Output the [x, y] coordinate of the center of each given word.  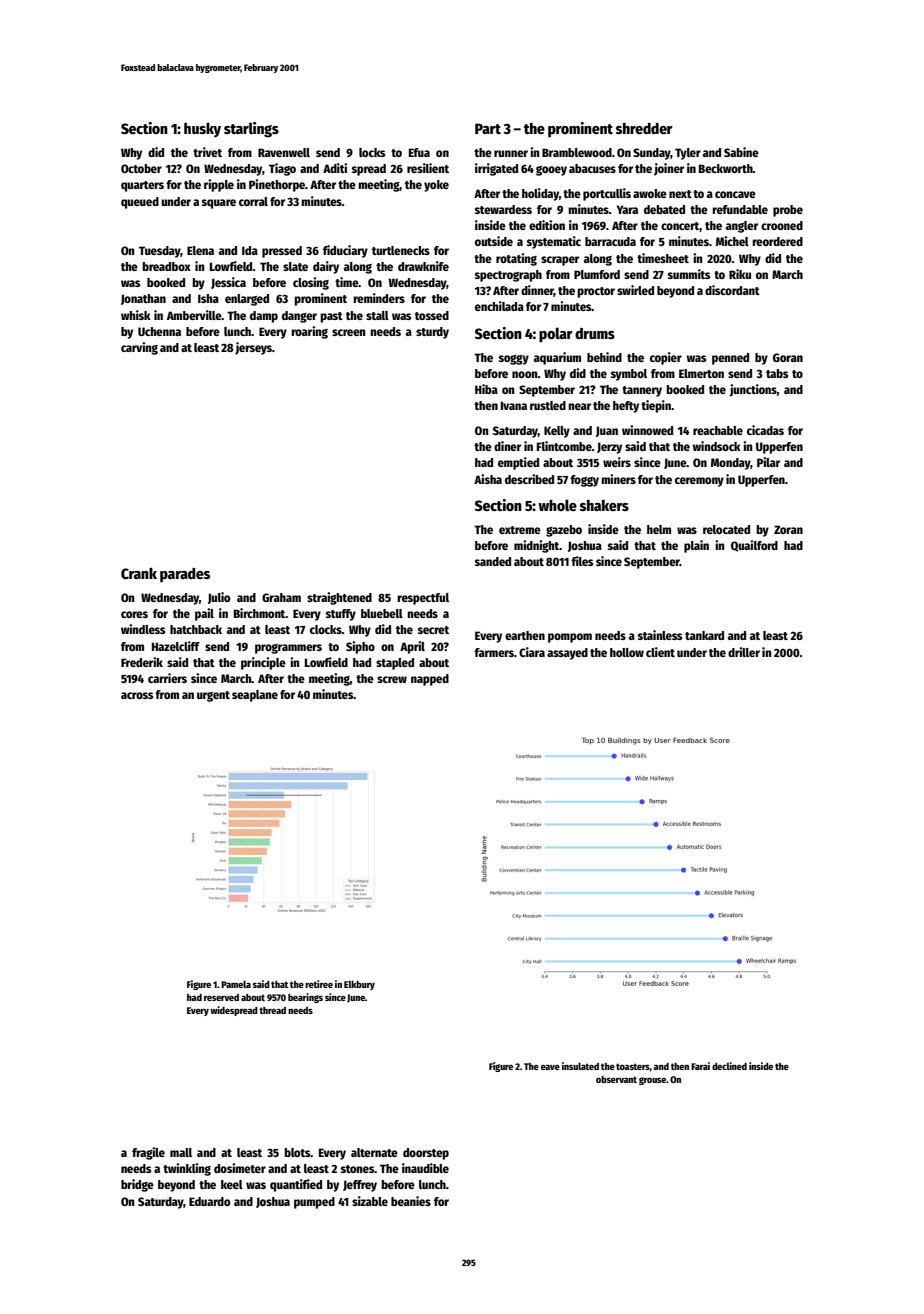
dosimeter [240, 1168]
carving [139, 348]
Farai [700, 1066]
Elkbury [359, 985]
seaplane [255, 696]
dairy [326, 267]
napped [430, 680]
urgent [213, 696]
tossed [432, 315]
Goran [788, 357]
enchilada [499, 306]
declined [729, 1066]
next [680, 194]
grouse [652, 1081]
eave [550, 1067]
